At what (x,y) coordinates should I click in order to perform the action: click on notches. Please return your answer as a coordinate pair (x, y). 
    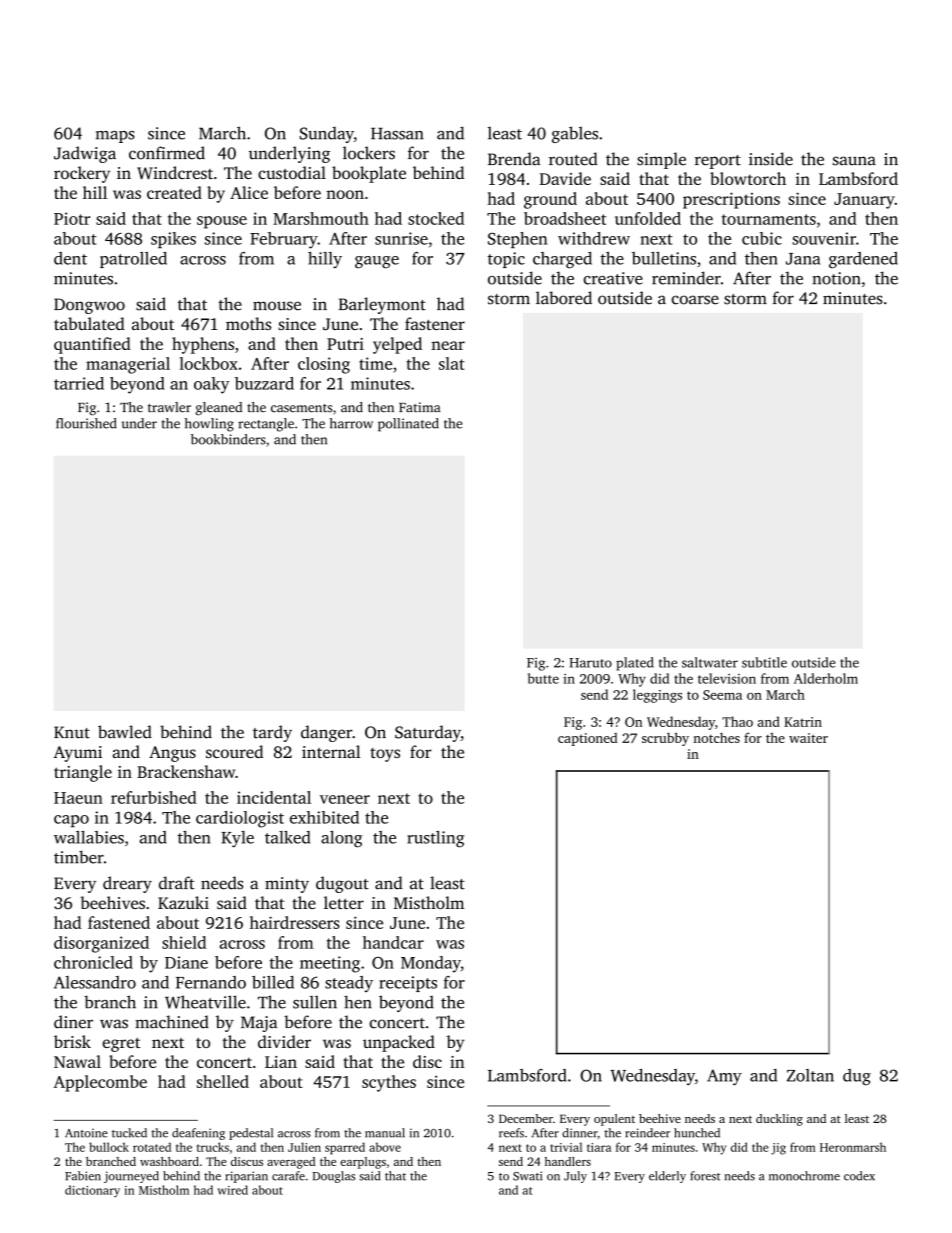
    Looking at the image, I should click on (716, 737).
